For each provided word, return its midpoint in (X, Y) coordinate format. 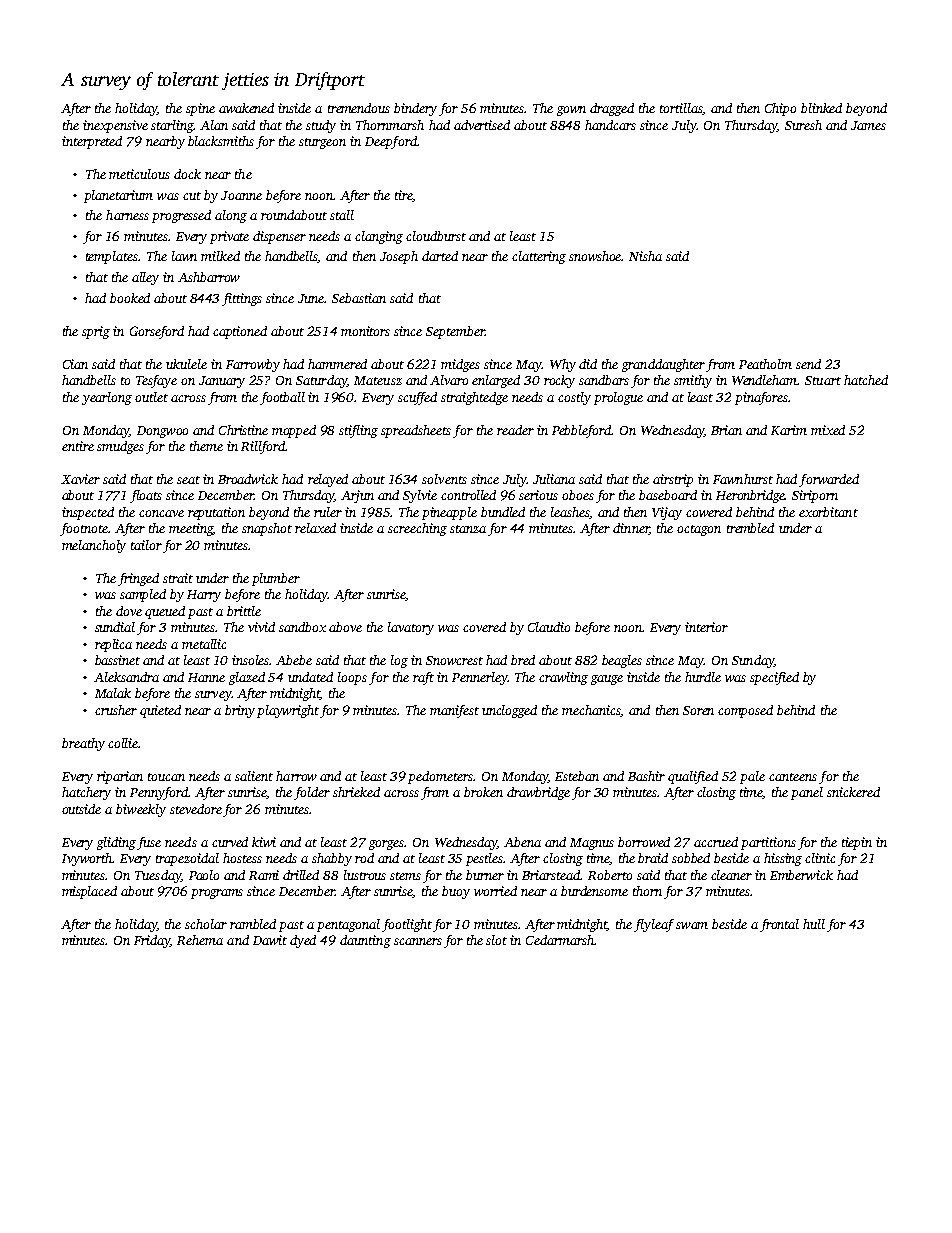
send (808, 364)
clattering (539, 257)
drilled (301, 875)
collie (123, 743)
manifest (454, 711)
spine (200, 109)
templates (112, 257)
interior (706, 627)
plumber (276, 579)
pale (752, 777)
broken (483, 792)
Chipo (780, 109)
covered (484, 627)
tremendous (359, 108)
